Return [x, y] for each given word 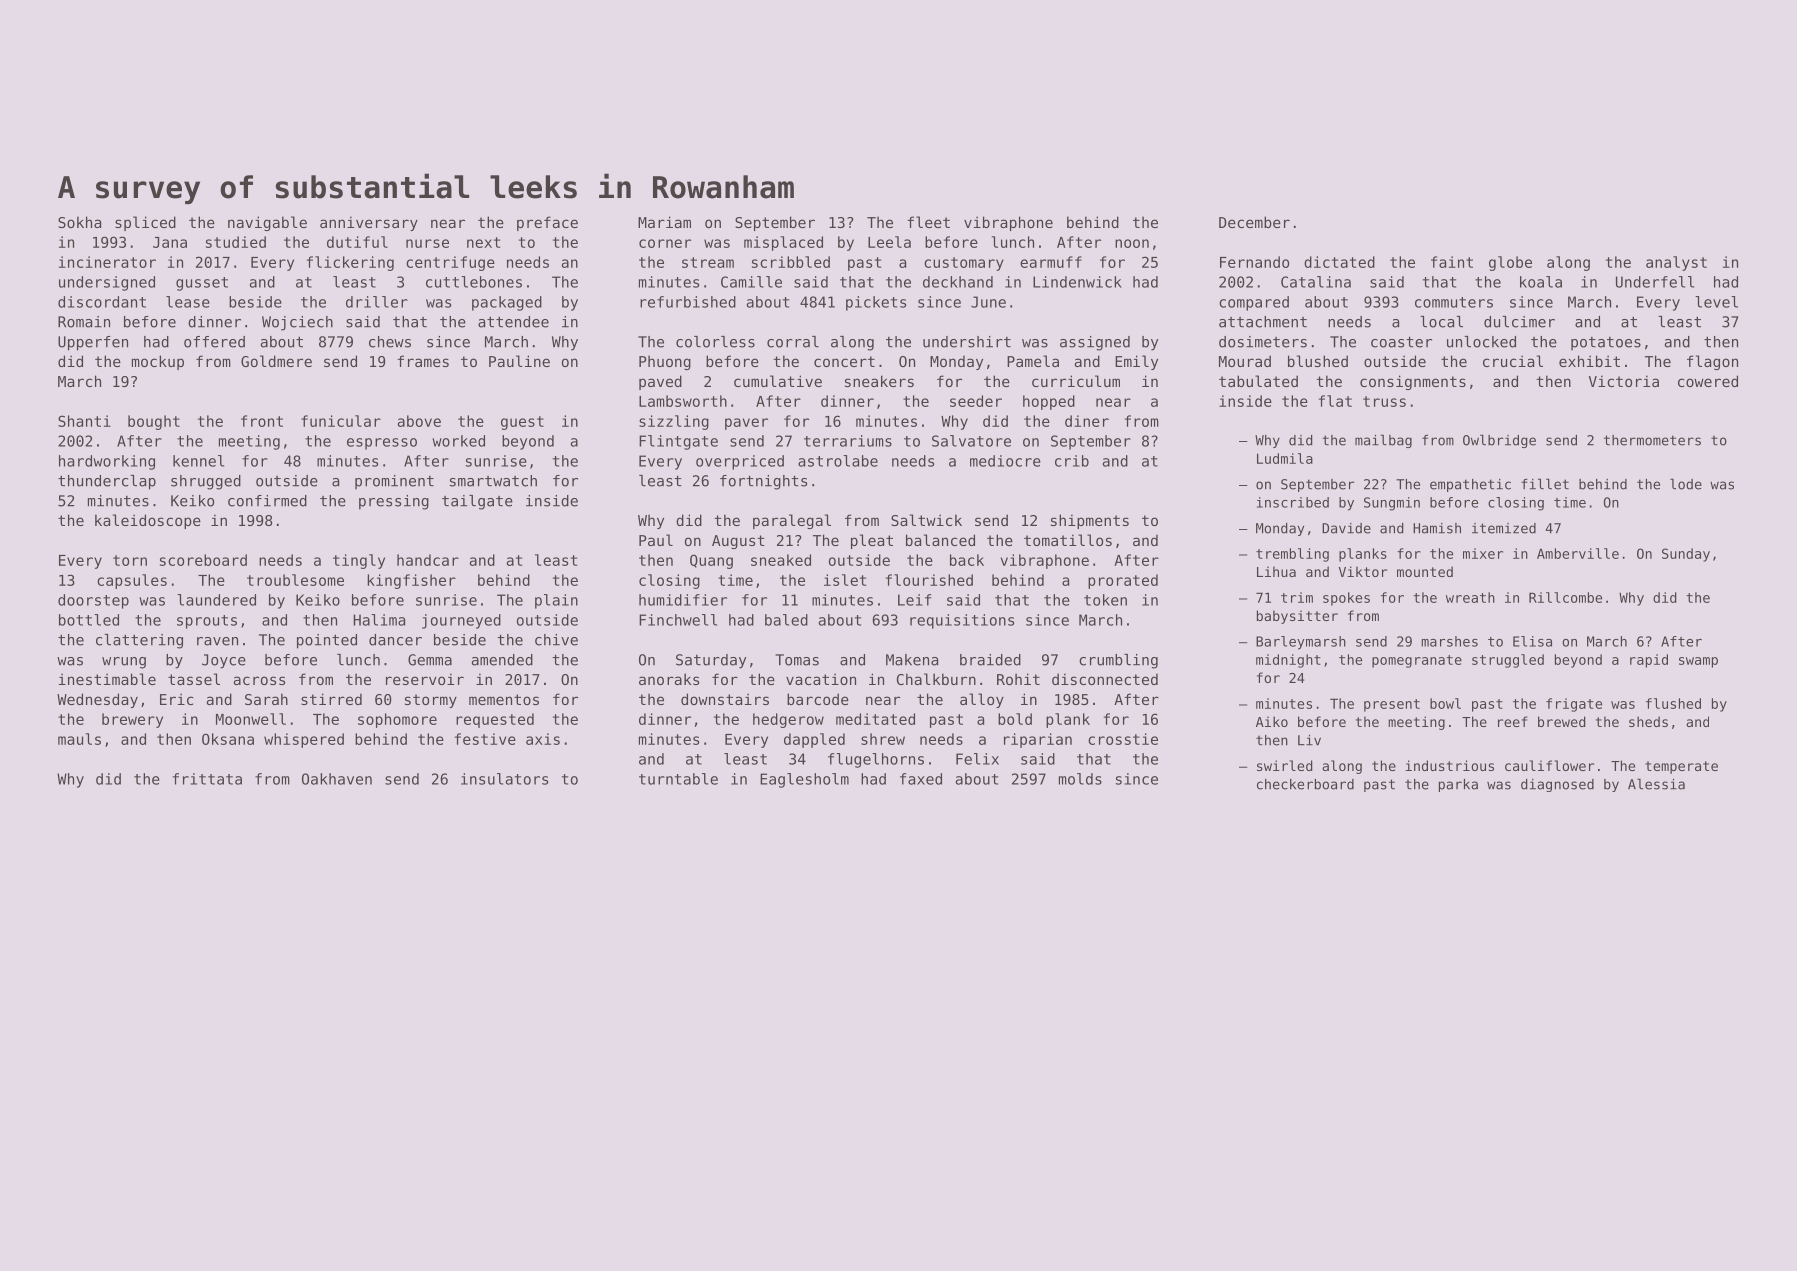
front [262, 421]
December [1254, 222]
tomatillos [1068, 540]
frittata [207, 779]
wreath [1470, 597]
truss [1384, 401]
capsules [132, 581]
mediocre [1005, 461]
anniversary [369, 223]
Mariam [664, 222]
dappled [814, 740]
